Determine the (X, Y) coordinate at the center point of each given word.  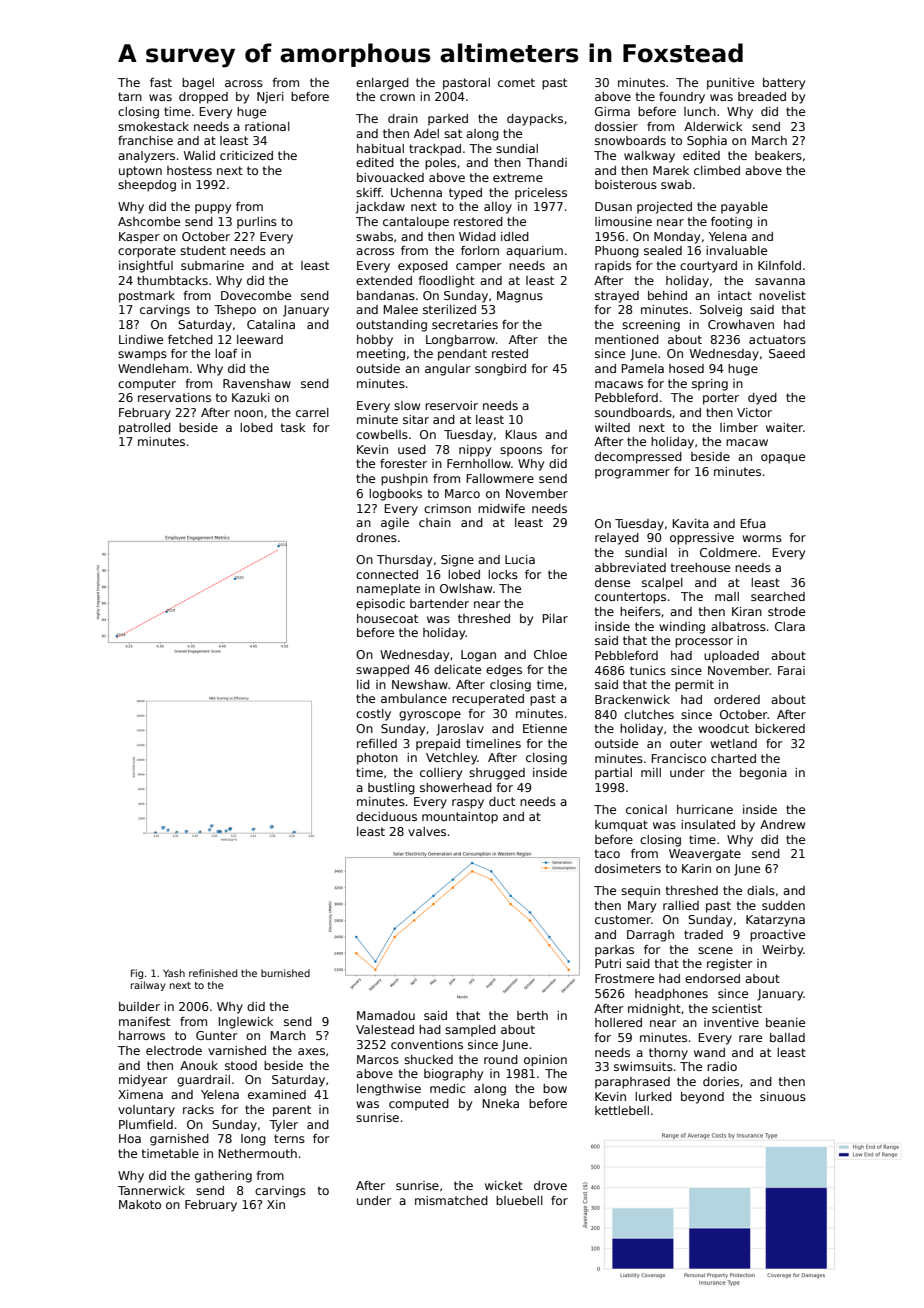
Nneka (501, 1103)
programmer (632, 474)
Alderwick (713, 126)
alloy (498, 208)
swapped (382, 671)
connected (387, 574)
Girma (612, 111)
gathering (223, 1177)
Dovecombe (256, 295)
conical (646, 809)
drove (550, 1185)
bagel (198, 84)
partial (613, 774)
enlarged (382, 84)
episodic (380, 605)
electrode (174, 1050)
